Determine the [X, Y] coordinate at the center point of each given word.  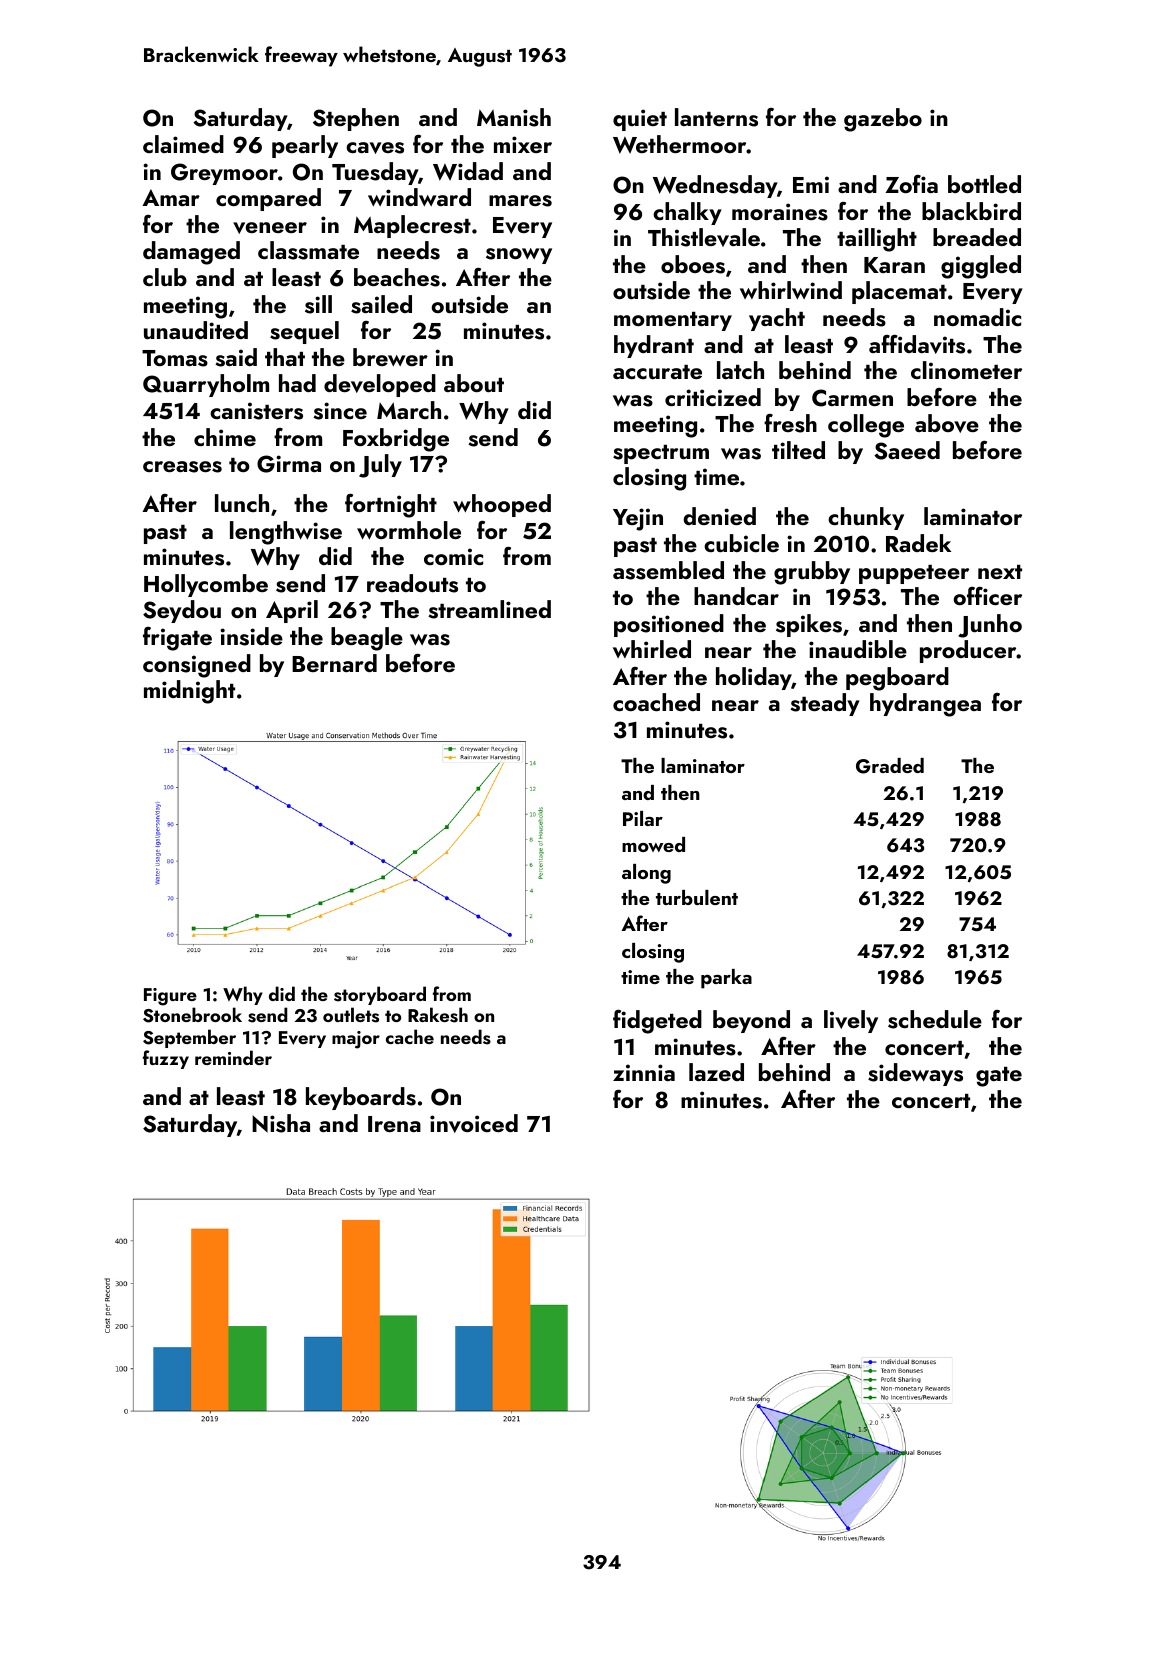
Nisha [281, 1123]
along [646, 874]
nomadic [977, 317]
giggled [981, 267]
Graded [890, 766]
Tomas [175, 358]
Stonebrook [192, 1015]
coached [656, 702]
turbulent [697, 897]
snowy [519, 256]
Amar [171, 197]
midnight [189, 692]
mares [520, 201]
